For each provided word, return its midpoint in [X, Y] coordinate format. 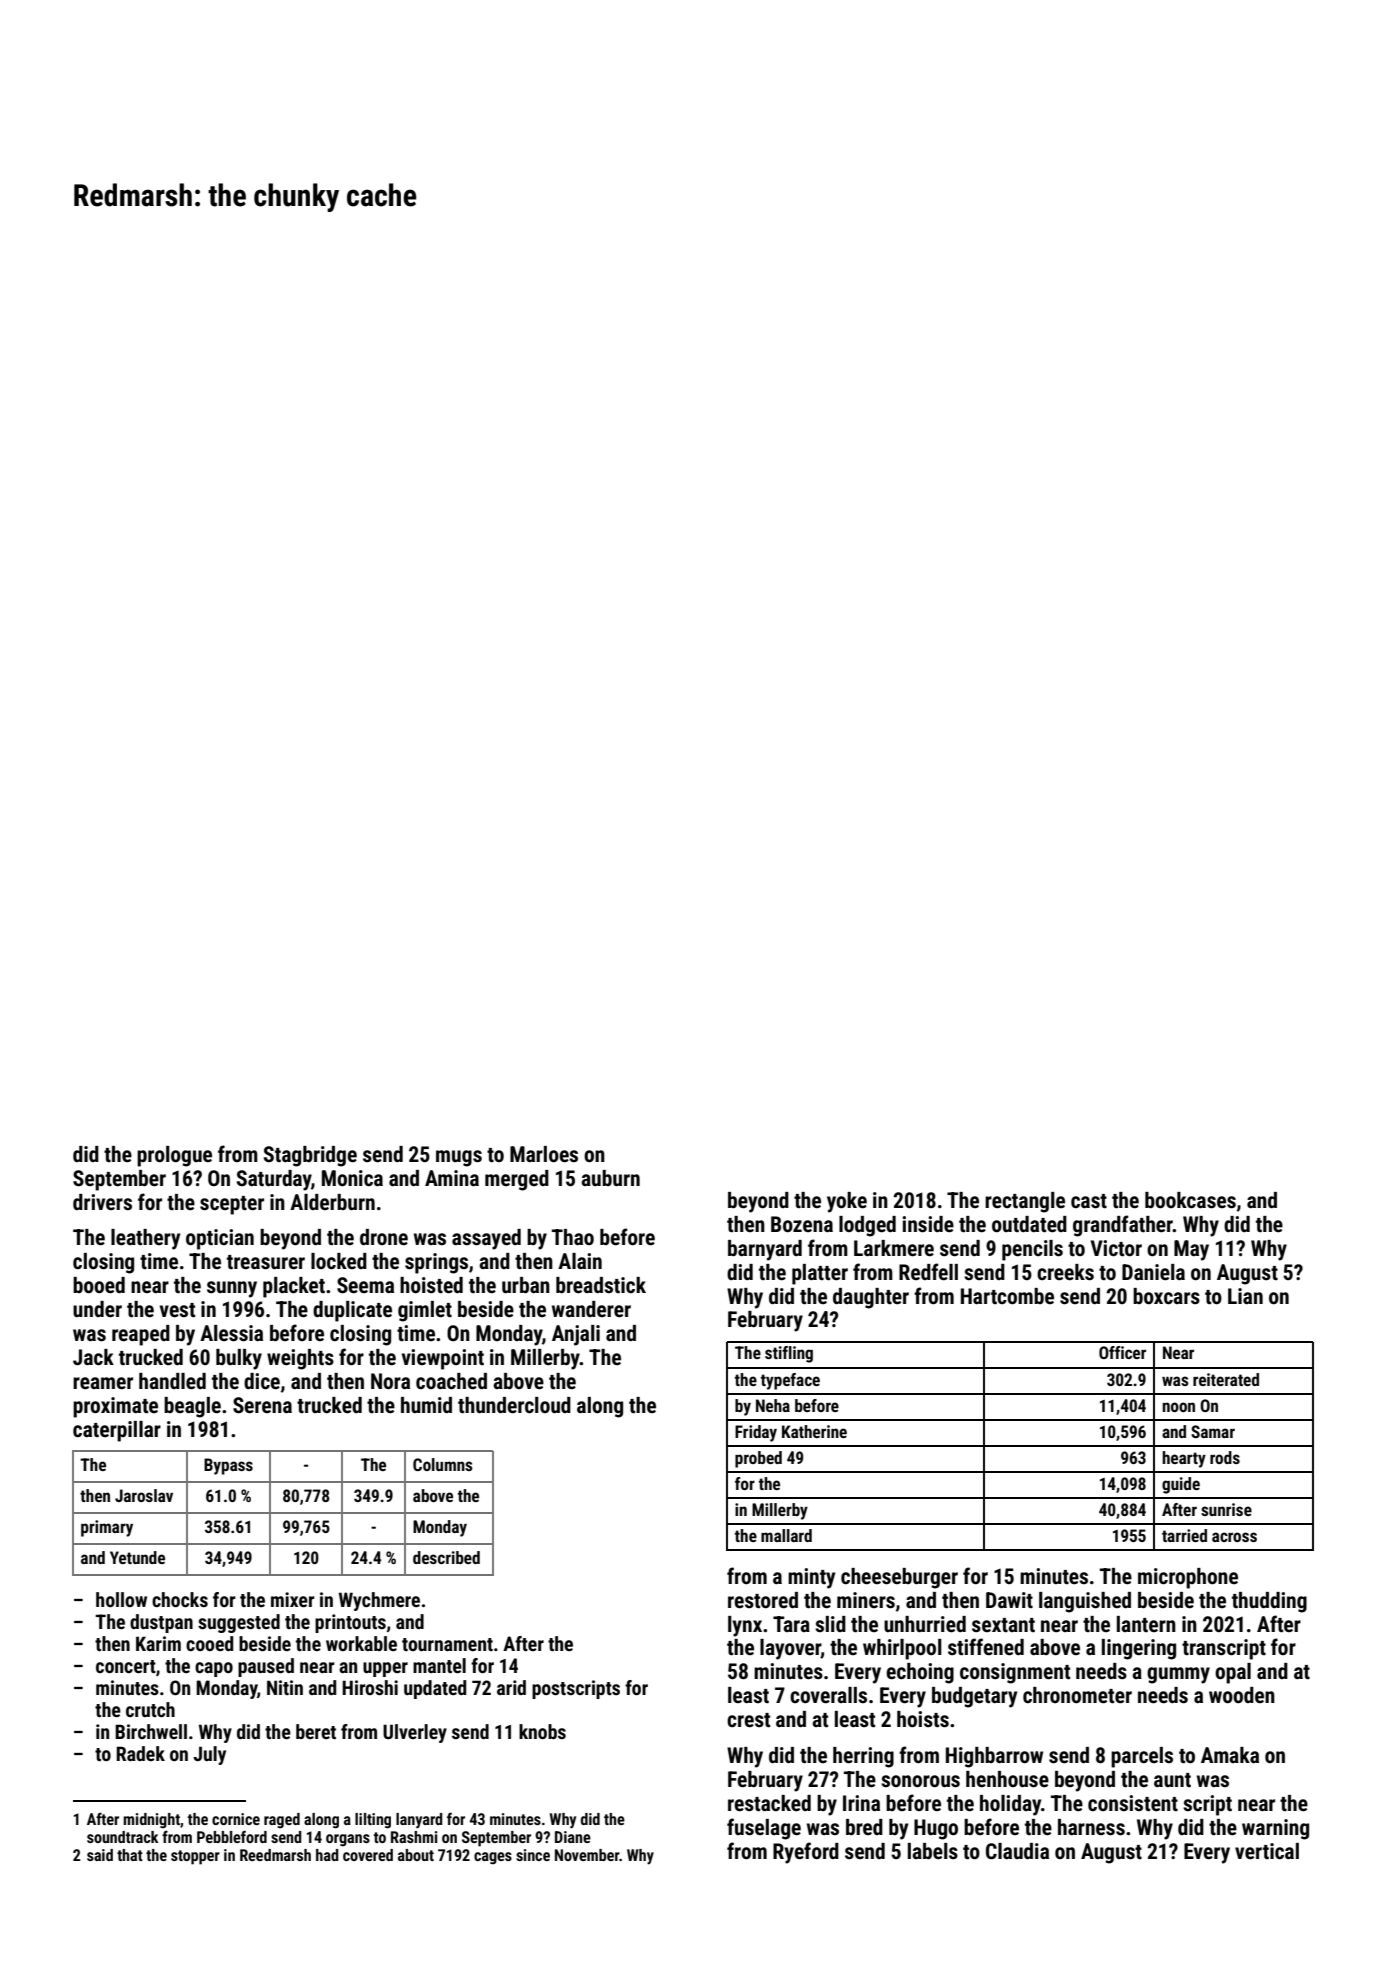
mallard [786, 1535]
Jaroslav [144, 1495]
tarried [1184, 1535]
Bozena [802, 1224]
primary [107, 1528]
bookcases [1190, 1200]
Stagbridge [310, 1156]
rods [1225, 1457]
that [130, 1855]
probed [758, 1459]
